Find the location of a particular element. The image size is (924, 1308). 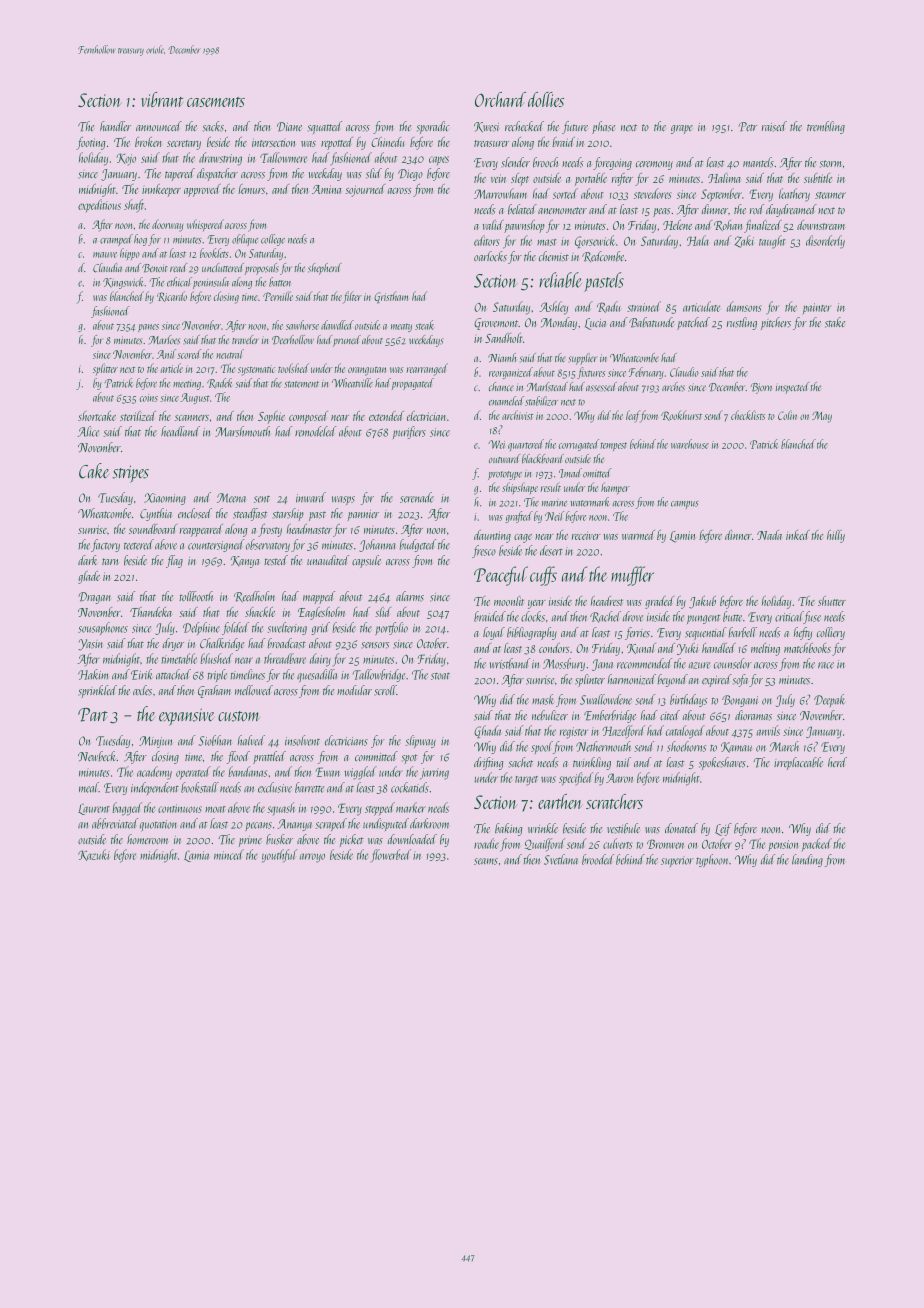

vibrant is located at coordinates (162, 99).
